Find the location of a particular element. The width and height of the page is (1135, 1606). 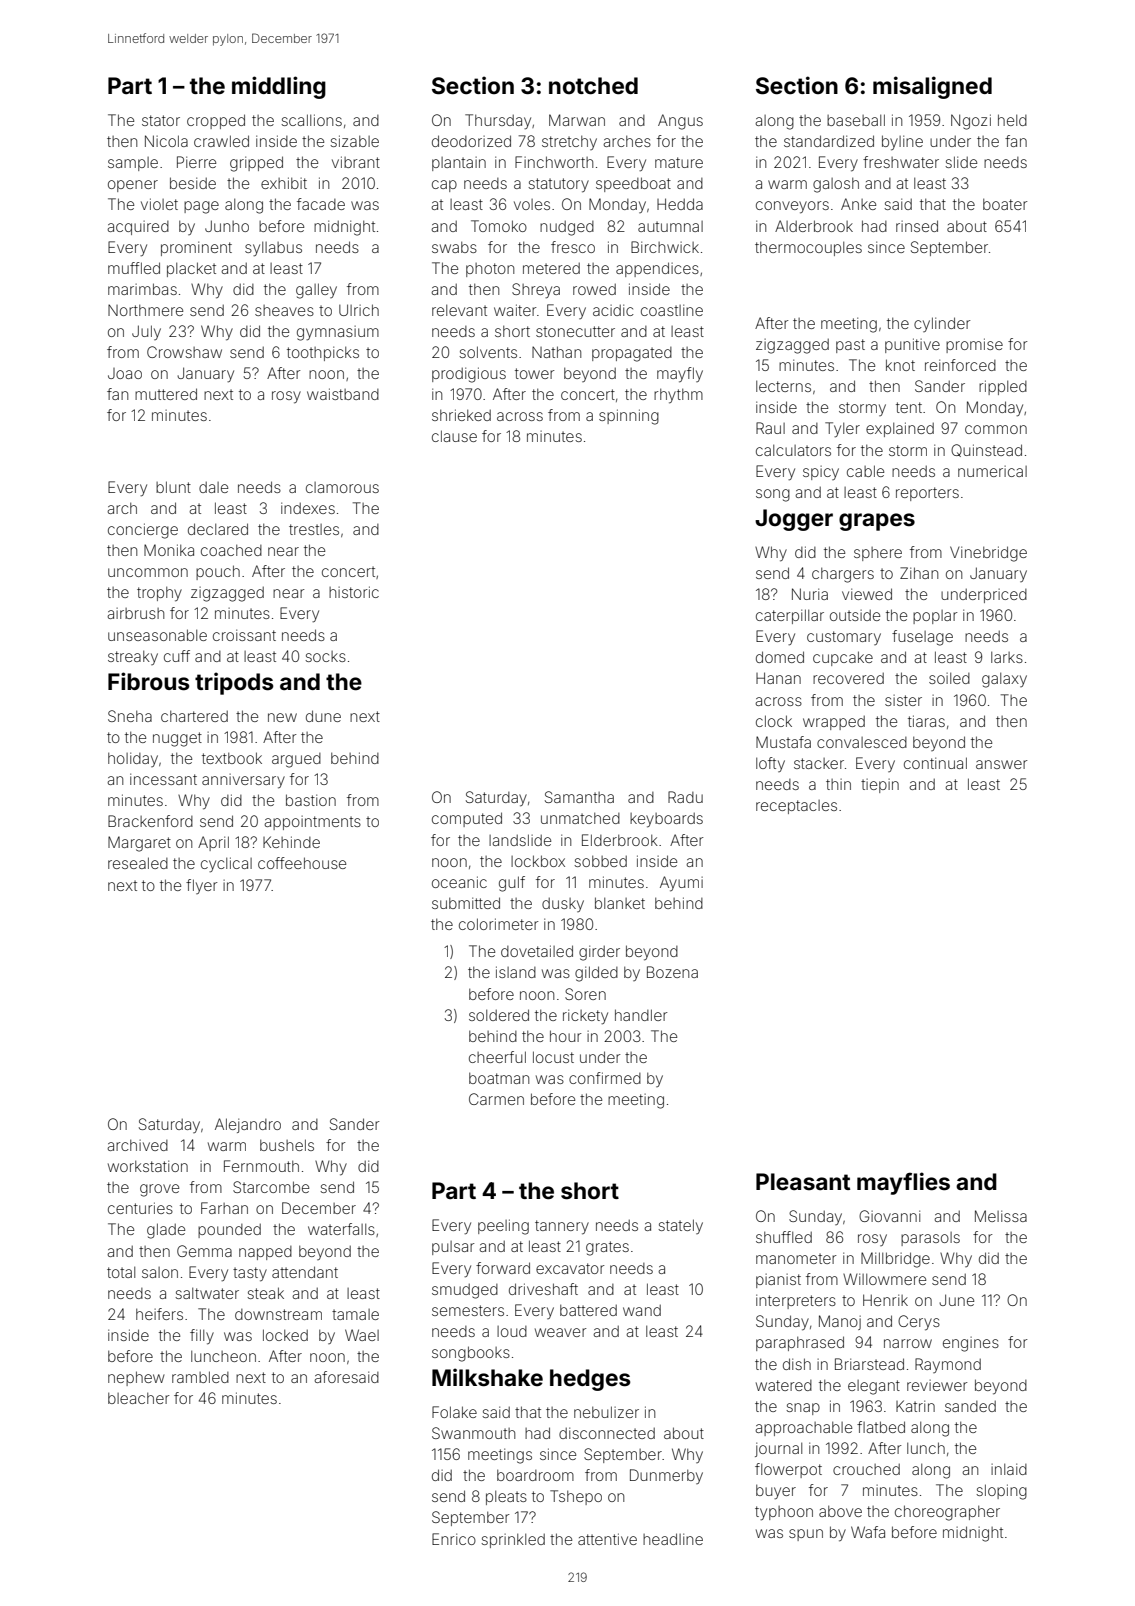

bleacher is located at coordinates (139, 1398).
